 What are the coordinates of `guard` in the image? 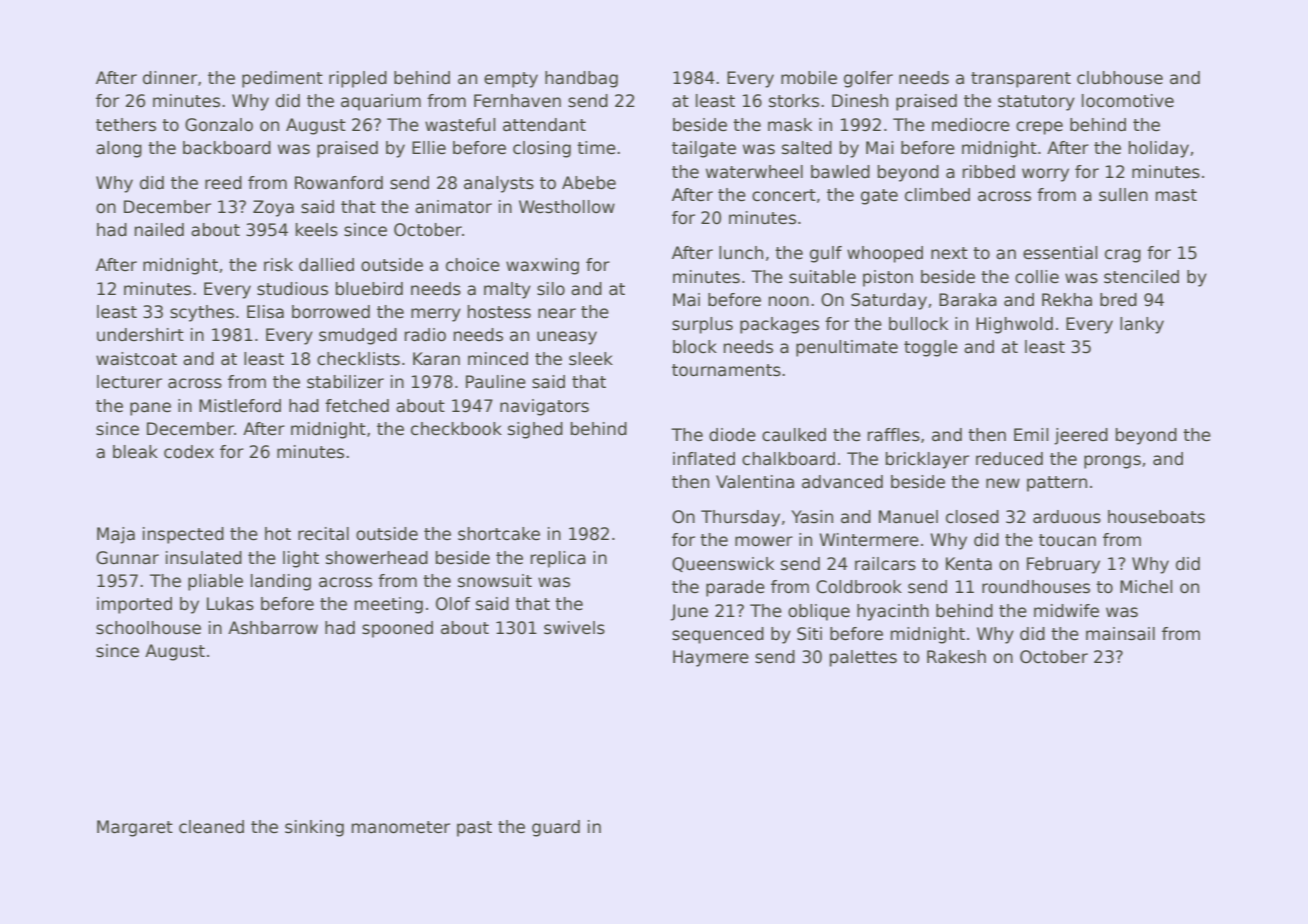 It's located at (556, 828).
